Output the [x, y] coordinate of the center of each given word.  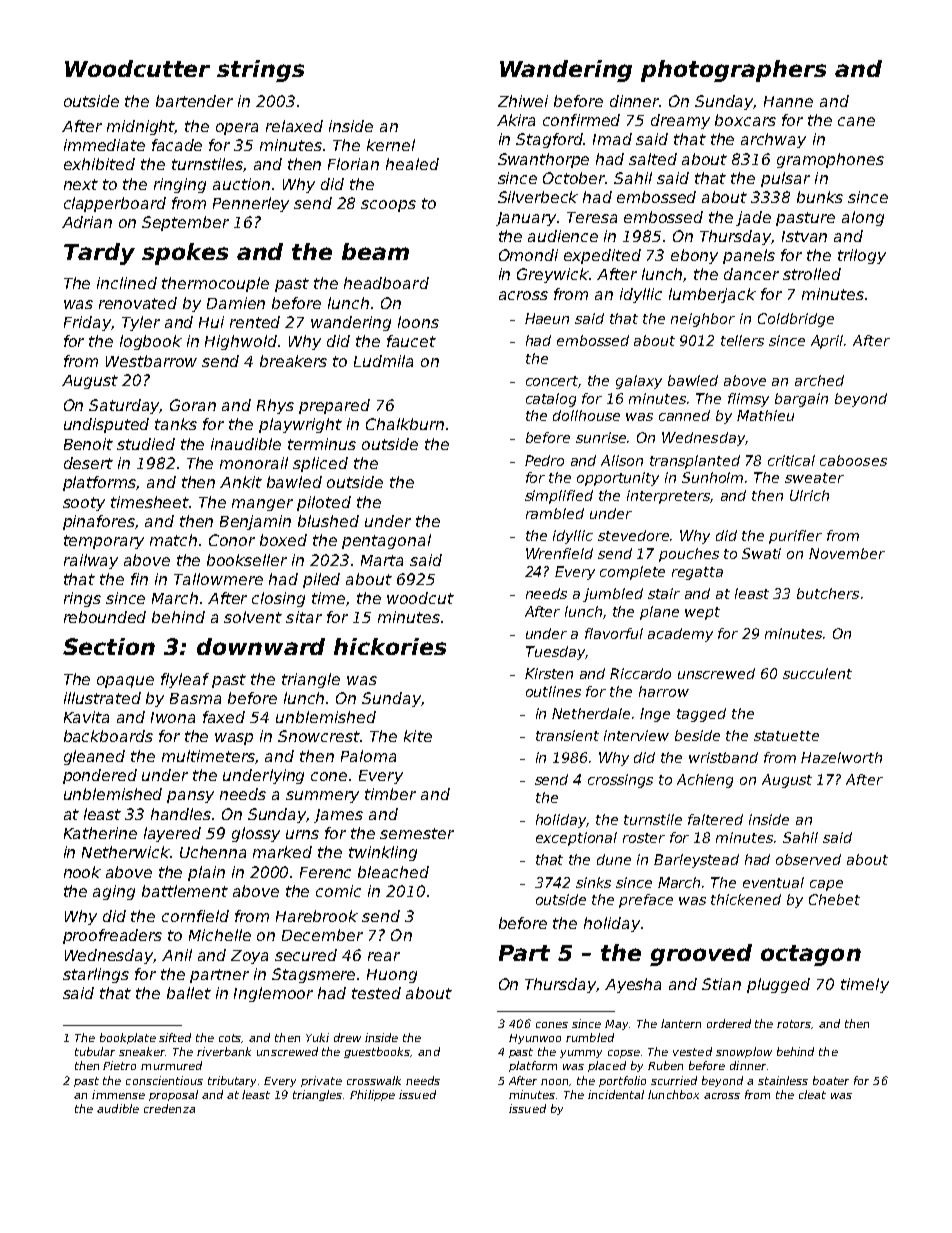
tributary [232, 1081]
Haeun [547, 318]
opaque [125, 682]
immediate [104, 145]
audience [563, 236]
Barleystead [696, 861]
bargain [801, 400]
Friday [87, 323]
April [828, 342]
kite [418, 736]
